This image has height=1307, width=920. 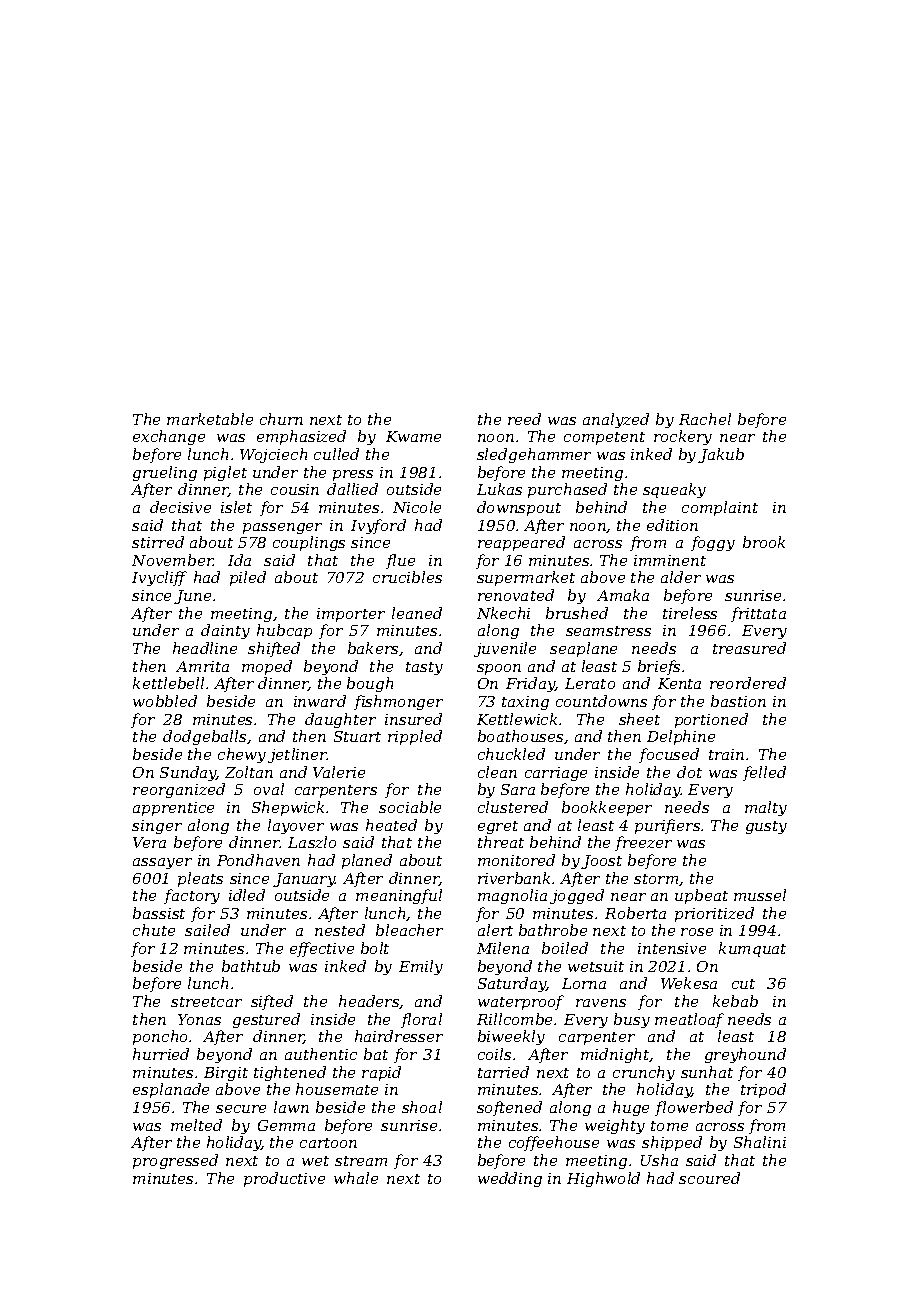 I want to click on brook, so click(x=764, y=542).
